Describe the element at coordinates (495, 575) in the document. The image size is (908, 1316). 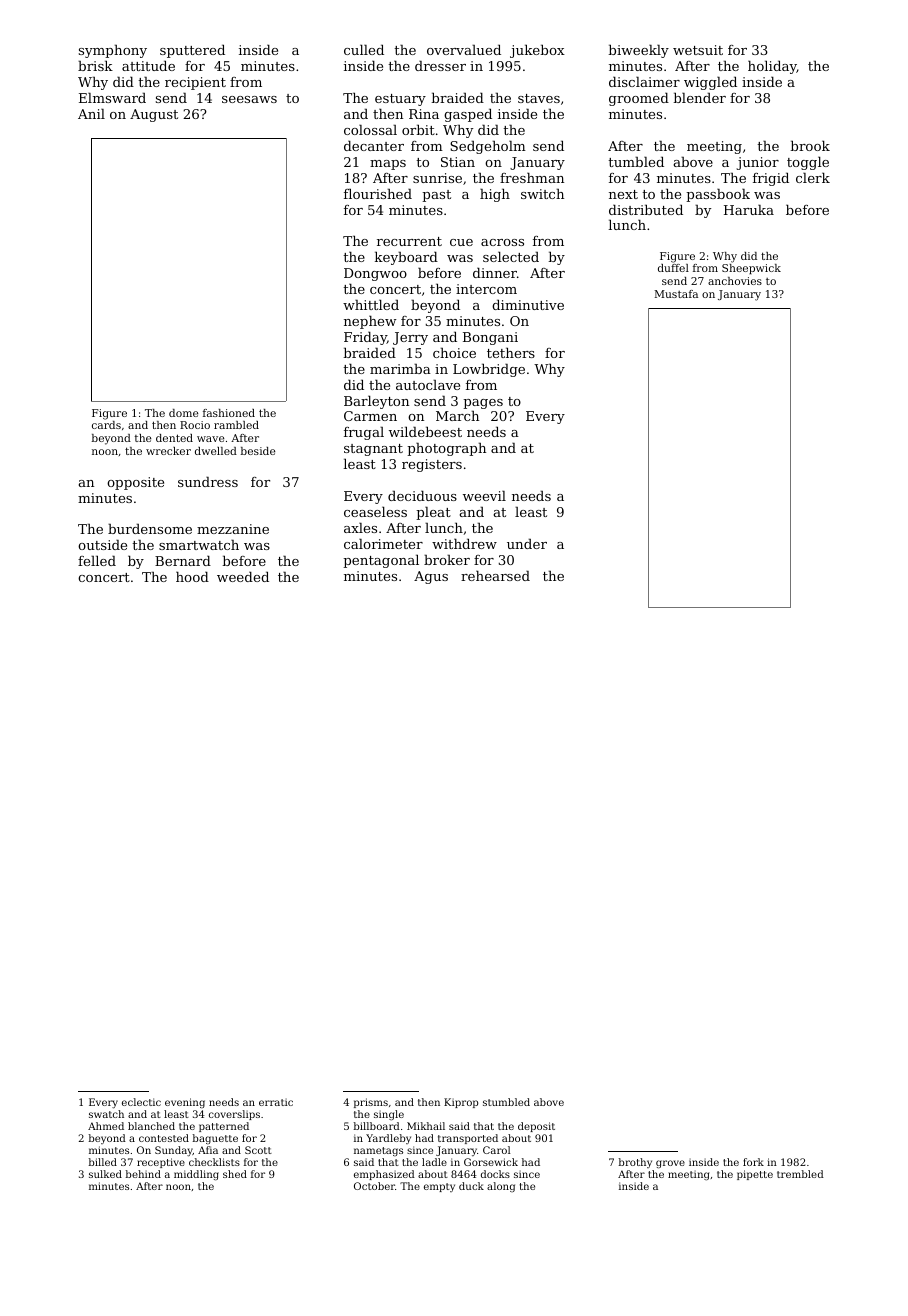
I see `rehearsed` at that location.
